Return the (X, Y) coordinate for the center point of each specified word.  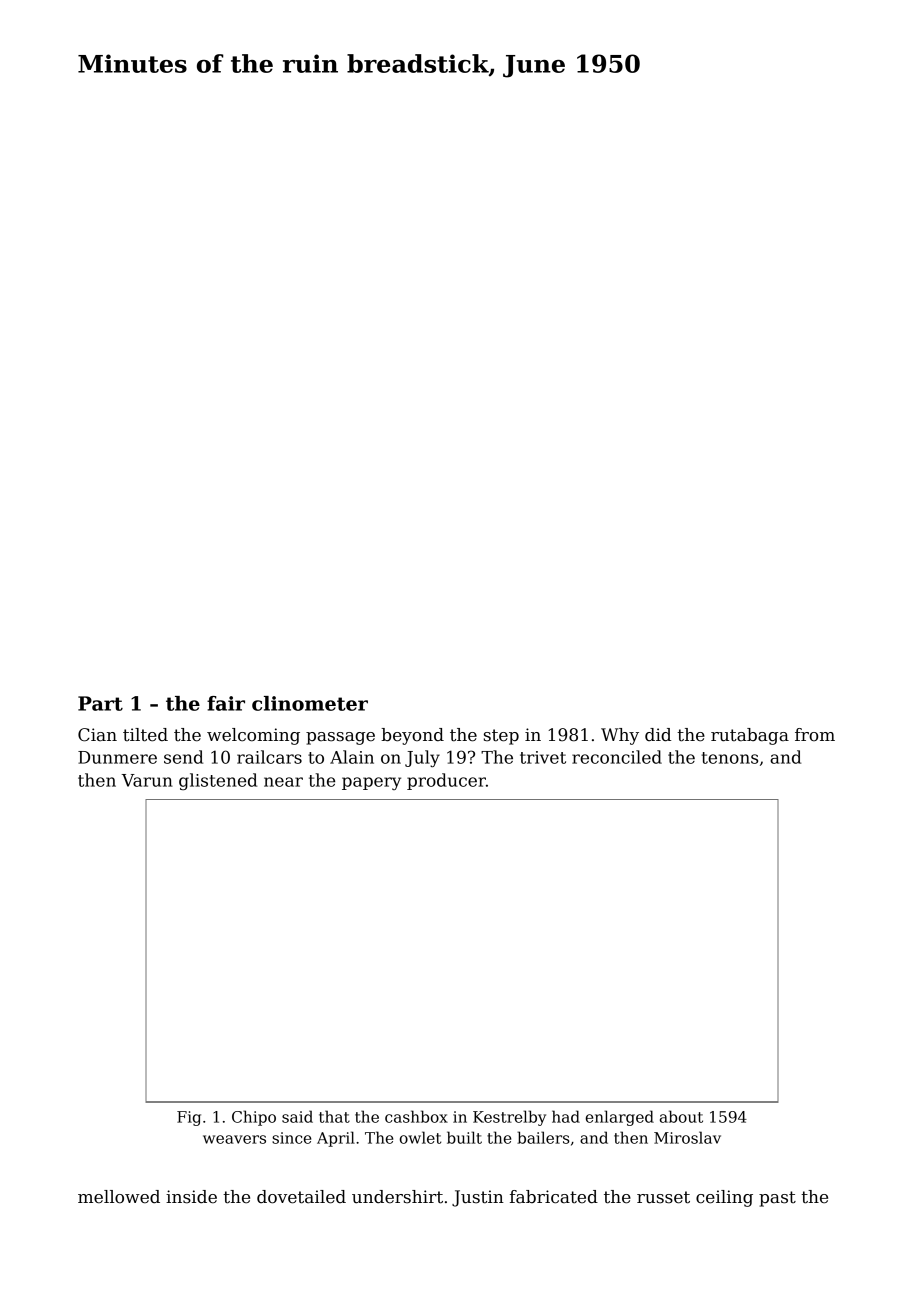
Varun (147, 780)
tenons (729, 758)
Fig (189, 1118)
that (334, 1116)
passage (340, 738)
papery (371, 783)
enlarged (620, 1118)
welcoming (253, 736)
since (291, 1138)
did (658, 735)
